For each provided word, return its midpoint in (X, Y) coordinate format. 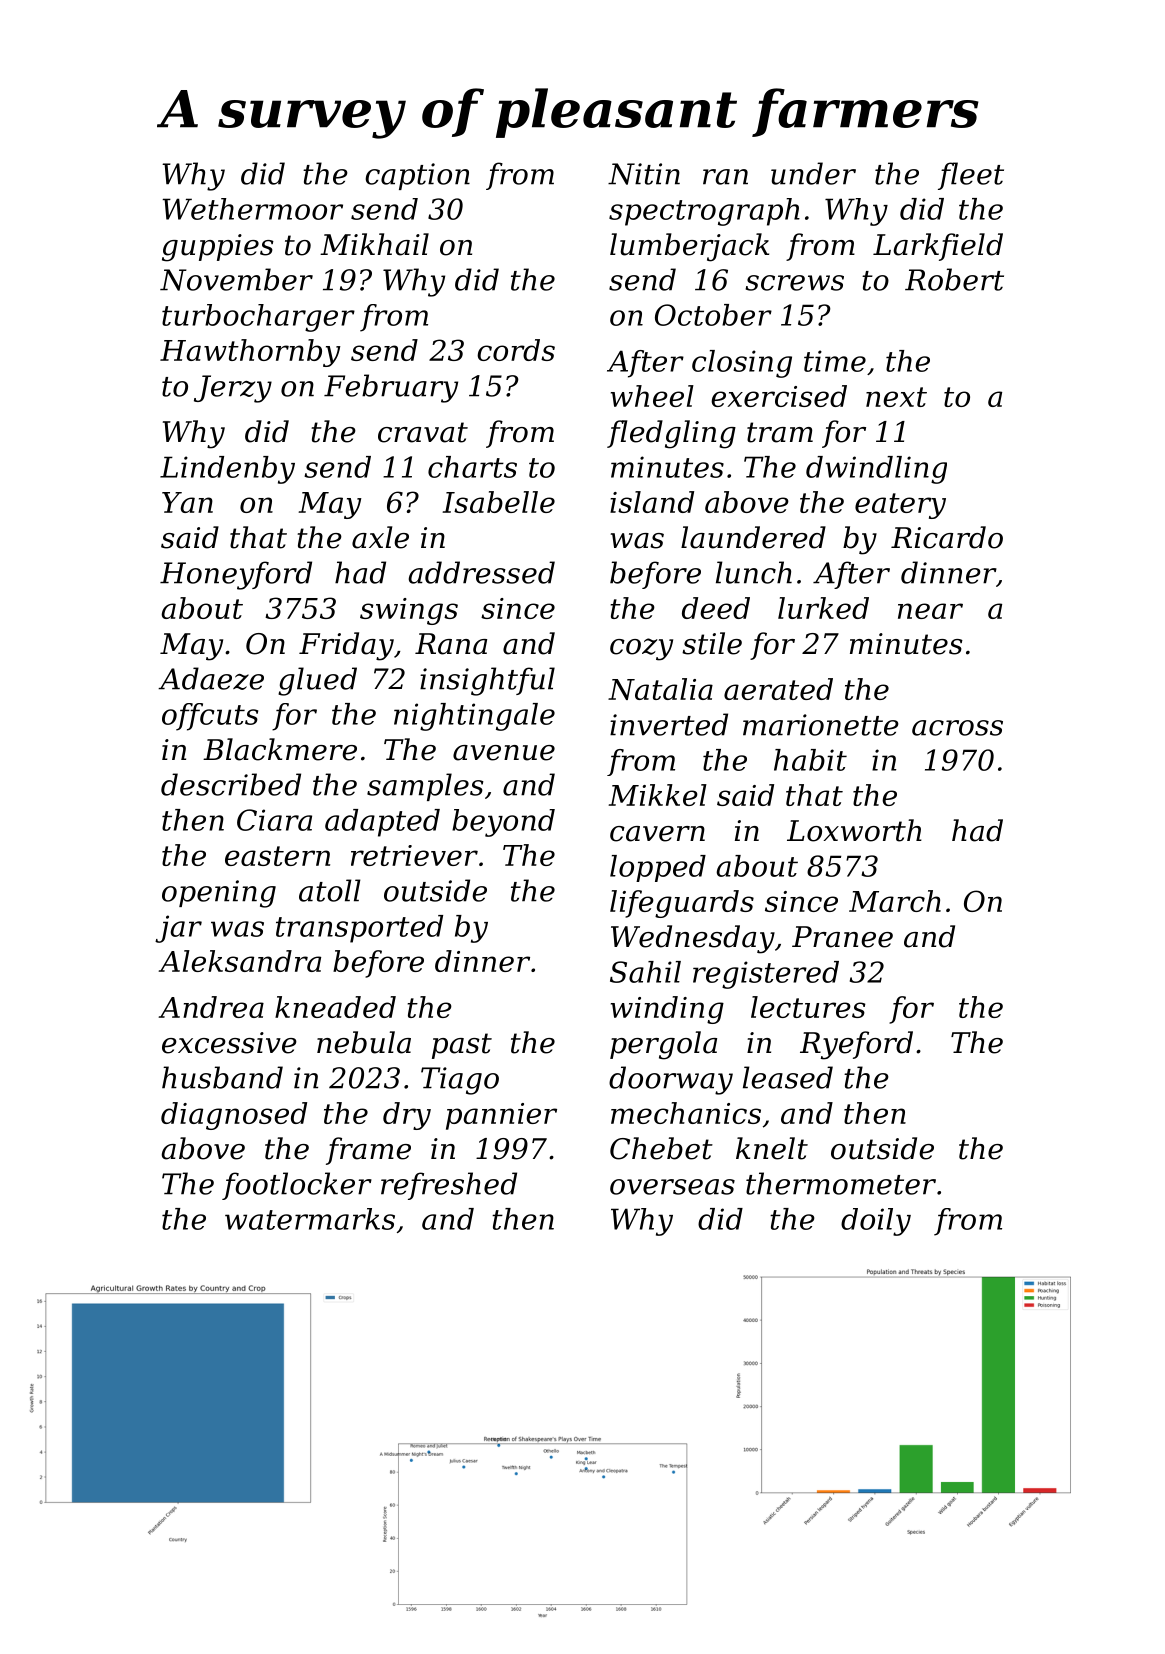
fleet (971, 176)
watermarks (310, 1219)
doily (876, 1222)
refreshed (449, 1186)
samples (425, 787)
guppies (218, 248)
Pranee (842, 937)
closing (742, 364)
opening (219, 894)
